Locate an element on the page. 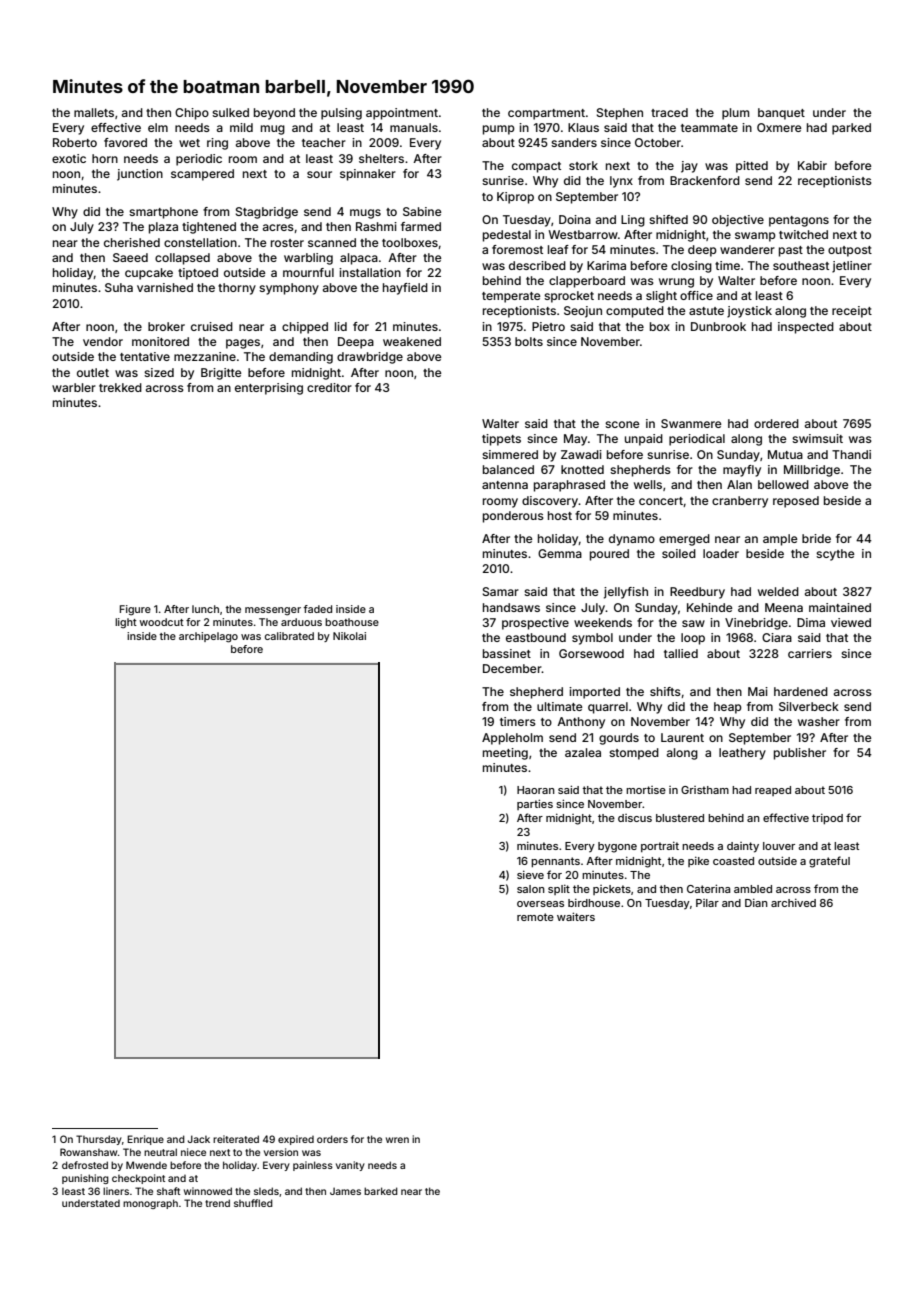 The width and height of the image is (924, 1308). remote is located at coordinates (535, 917).
